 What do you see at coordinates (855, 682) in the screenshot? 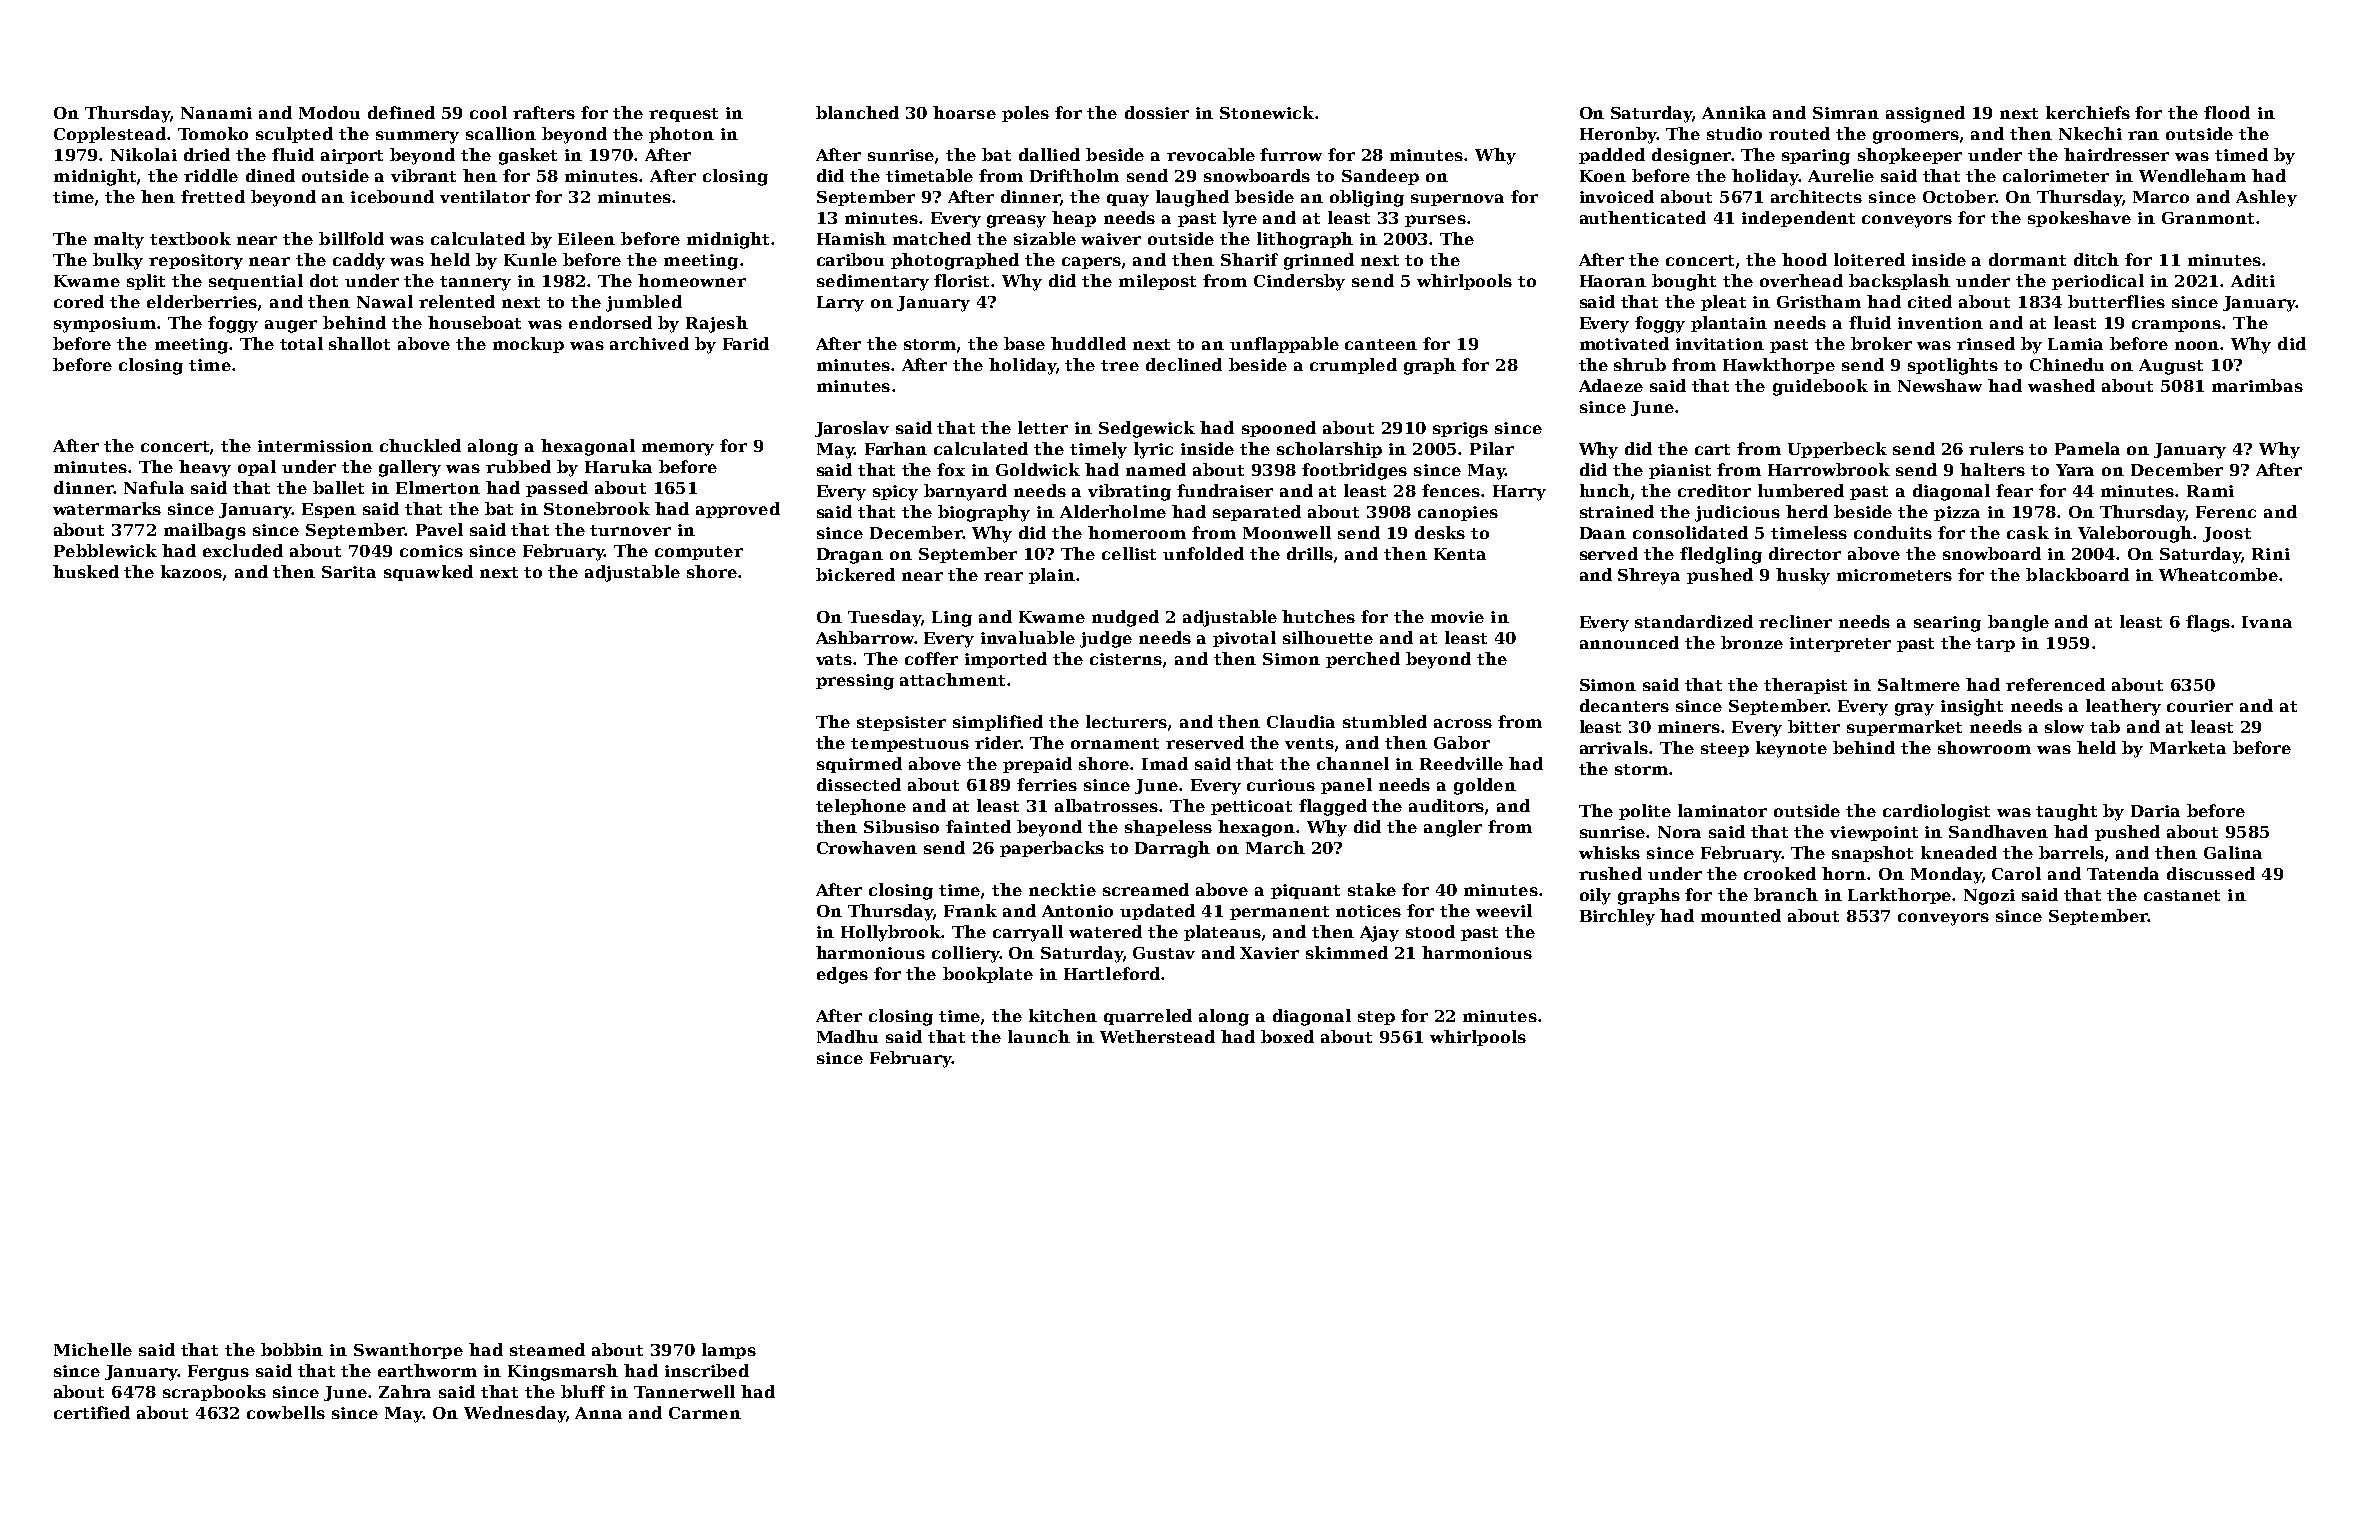
I see `pressing` at bounding box center [855, 682].
